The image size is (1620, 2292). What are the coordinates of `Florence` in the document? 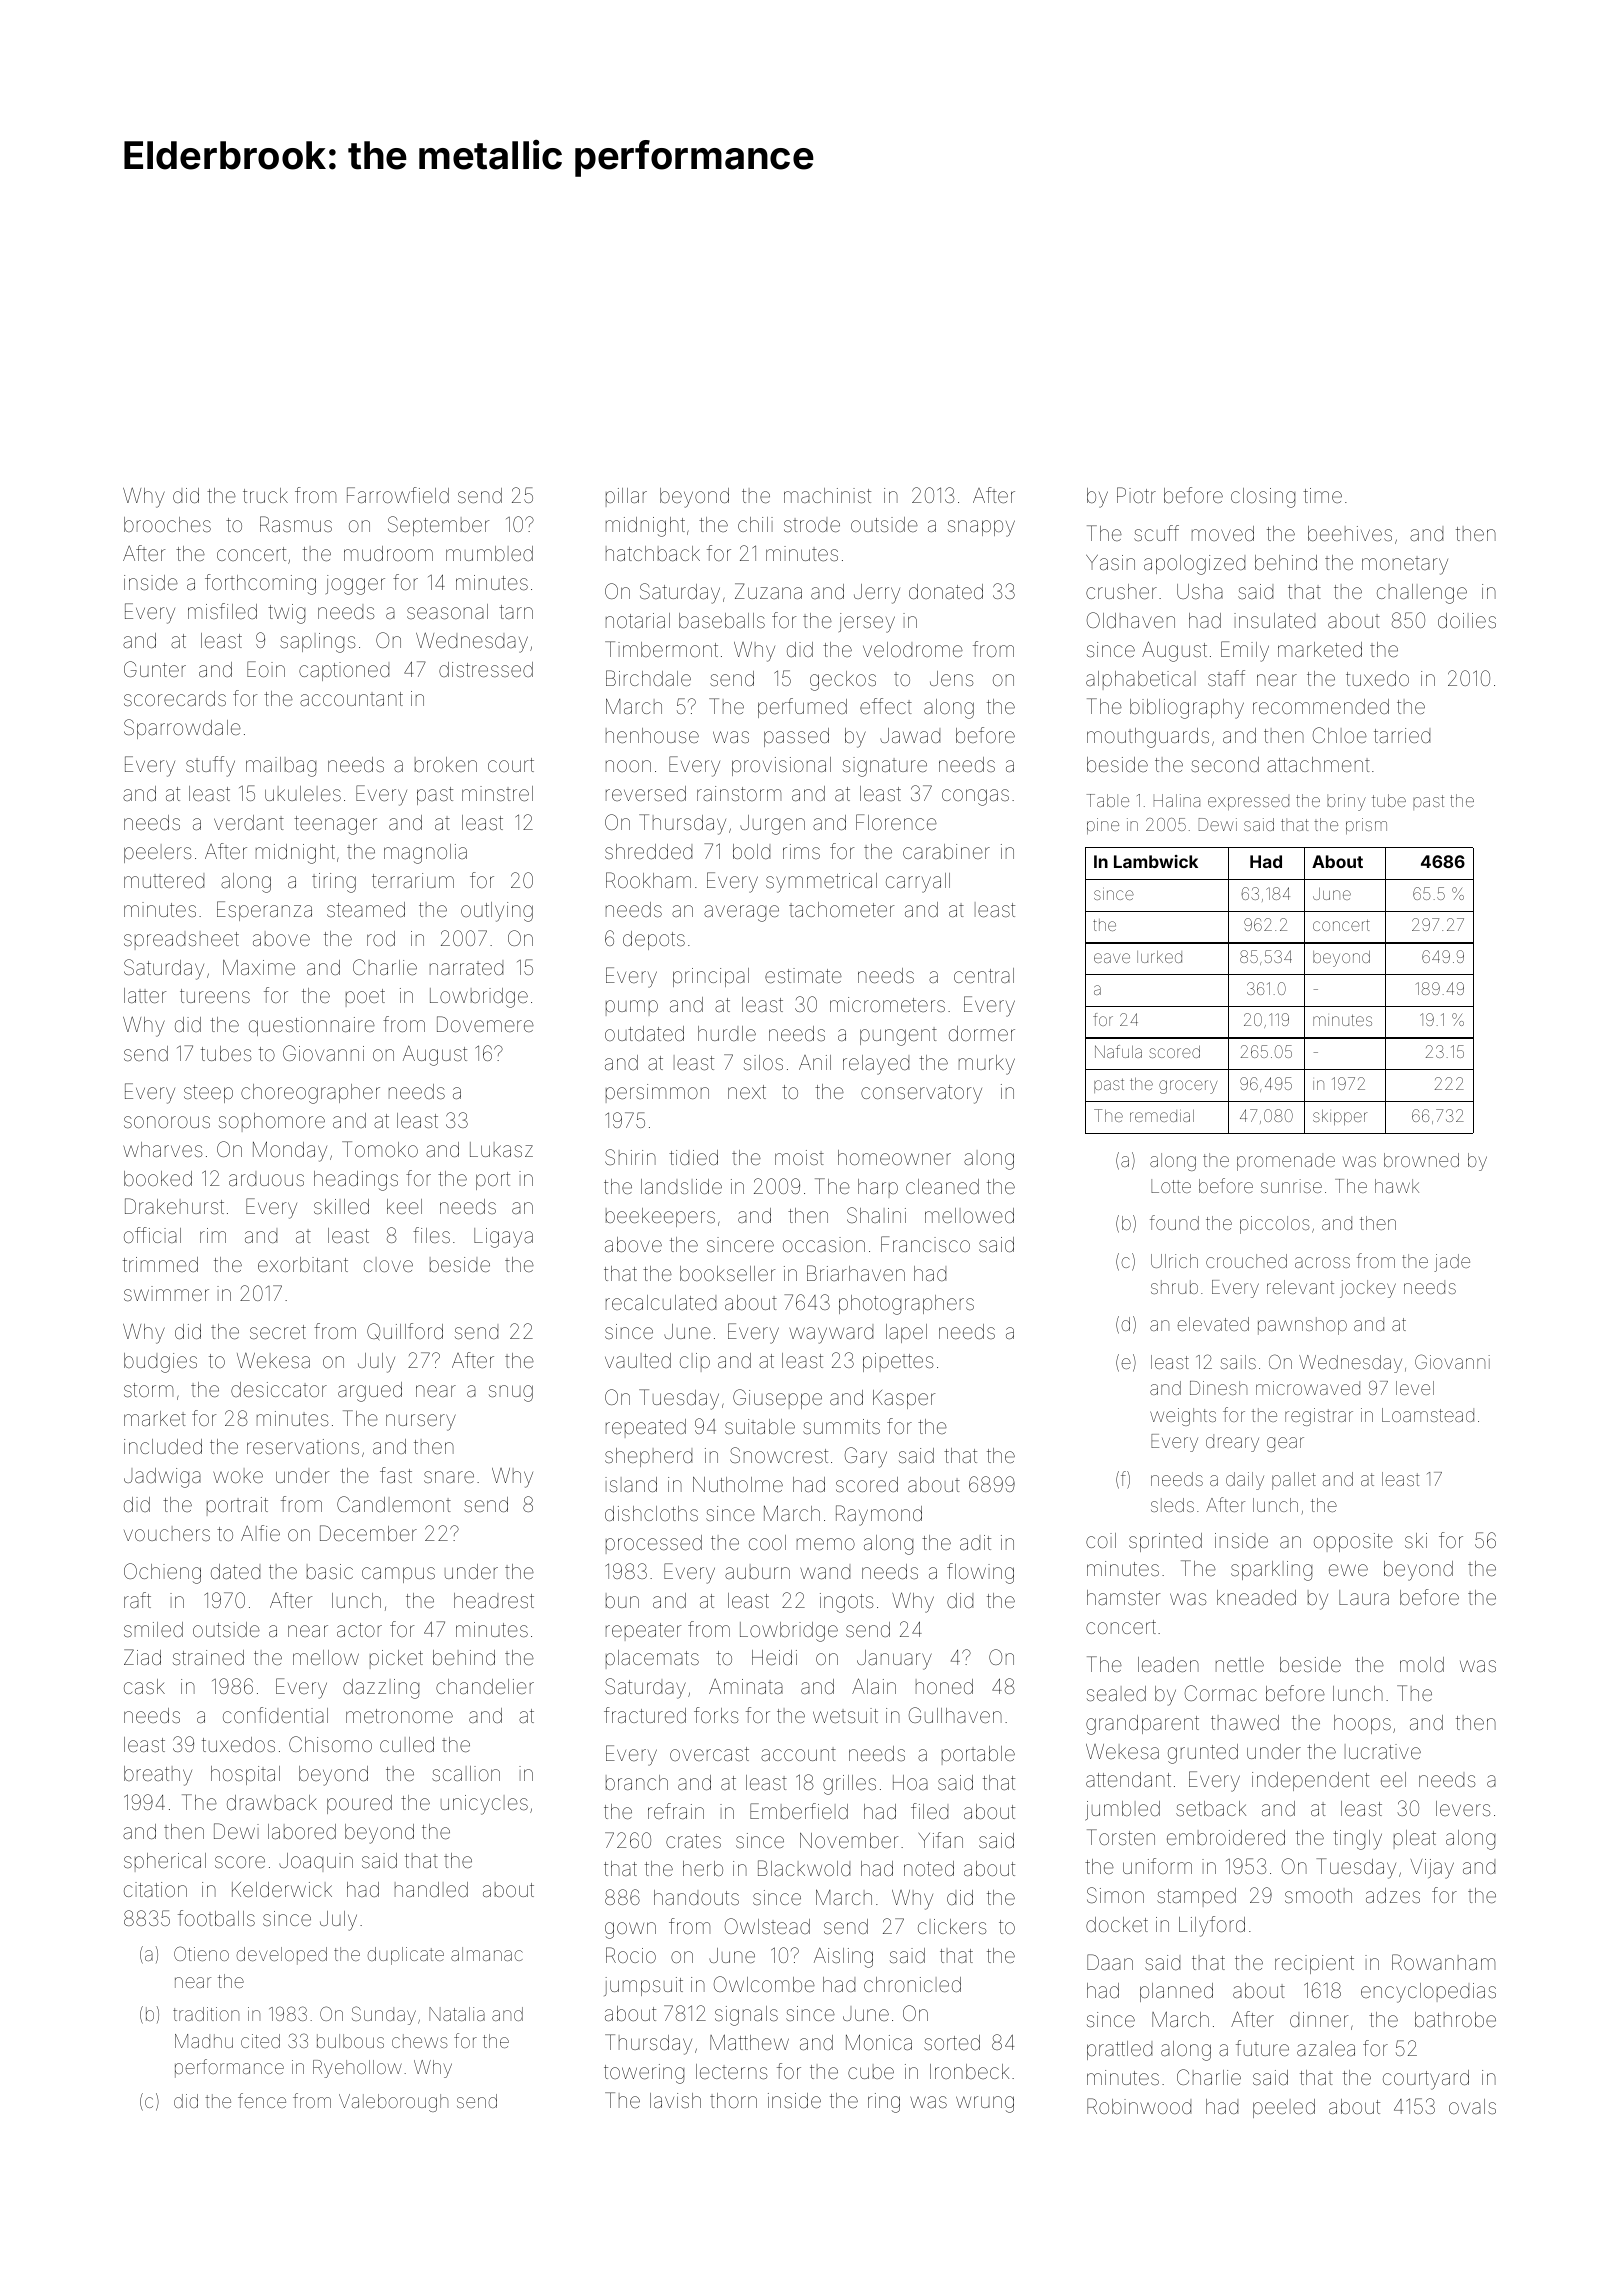 It's located at (896, 822).
